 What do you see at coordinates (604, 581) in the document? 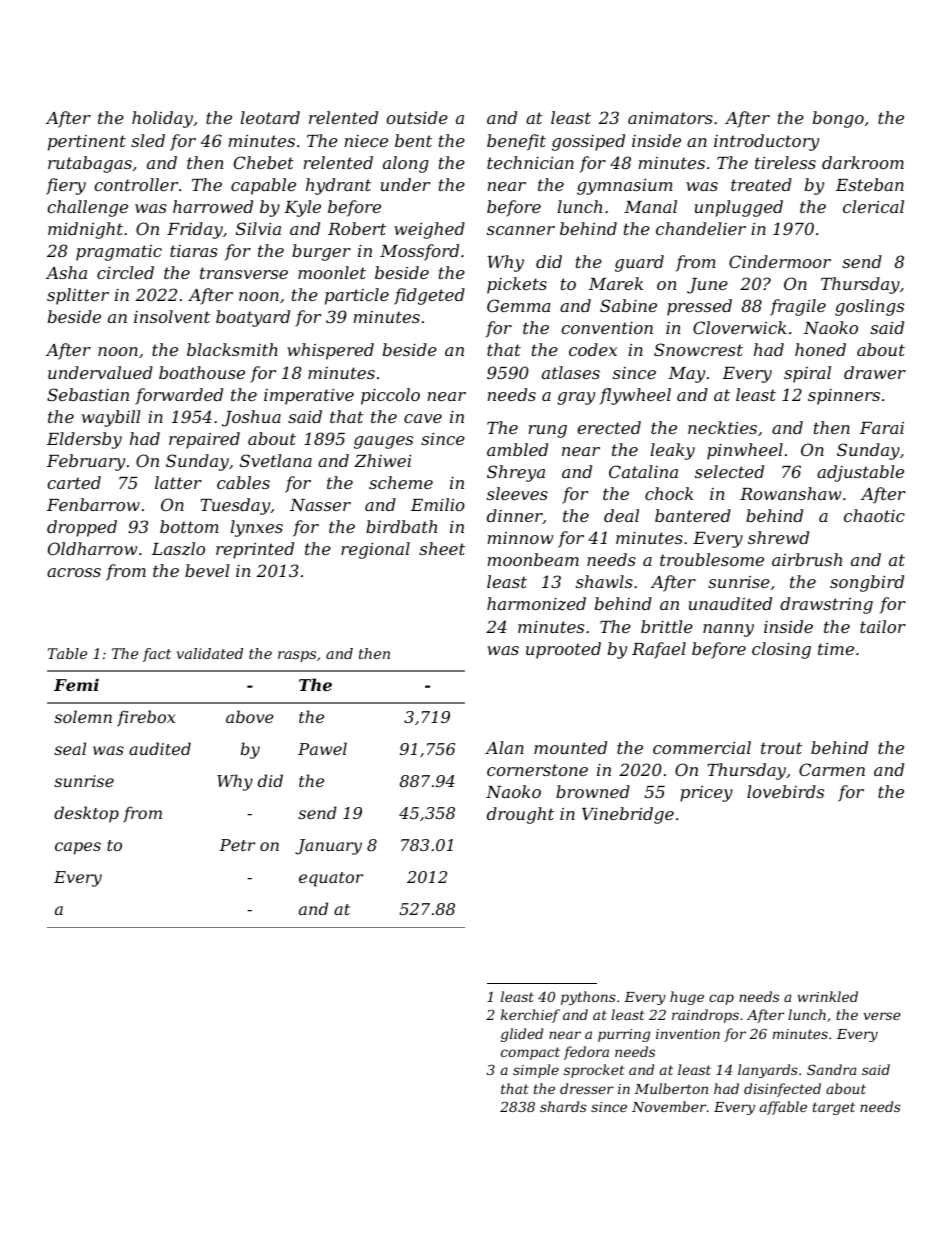
I see `shawls` at bounding box center [604, 581].
